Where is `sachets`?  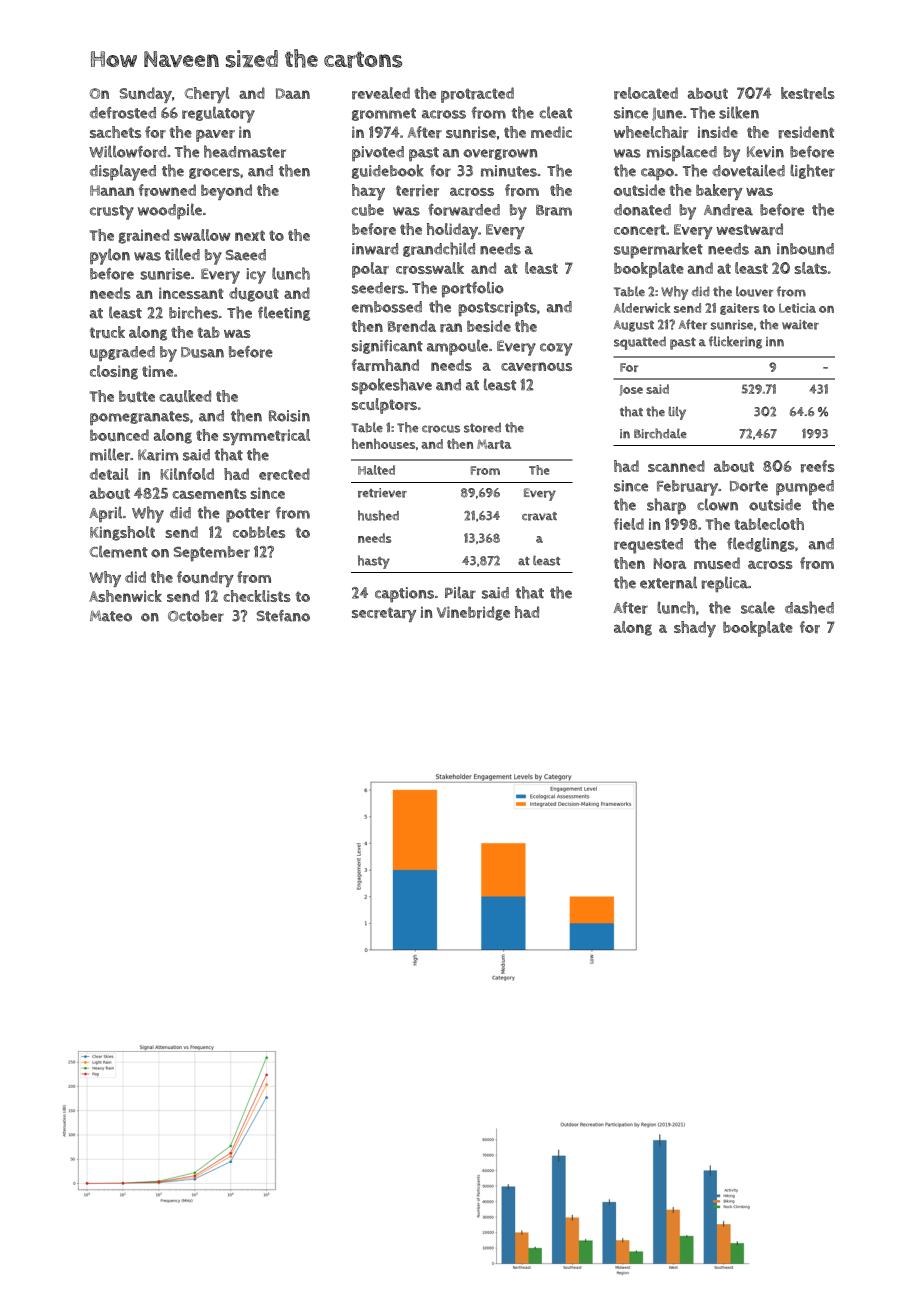
sachets is located at coordinates (115, 132).
